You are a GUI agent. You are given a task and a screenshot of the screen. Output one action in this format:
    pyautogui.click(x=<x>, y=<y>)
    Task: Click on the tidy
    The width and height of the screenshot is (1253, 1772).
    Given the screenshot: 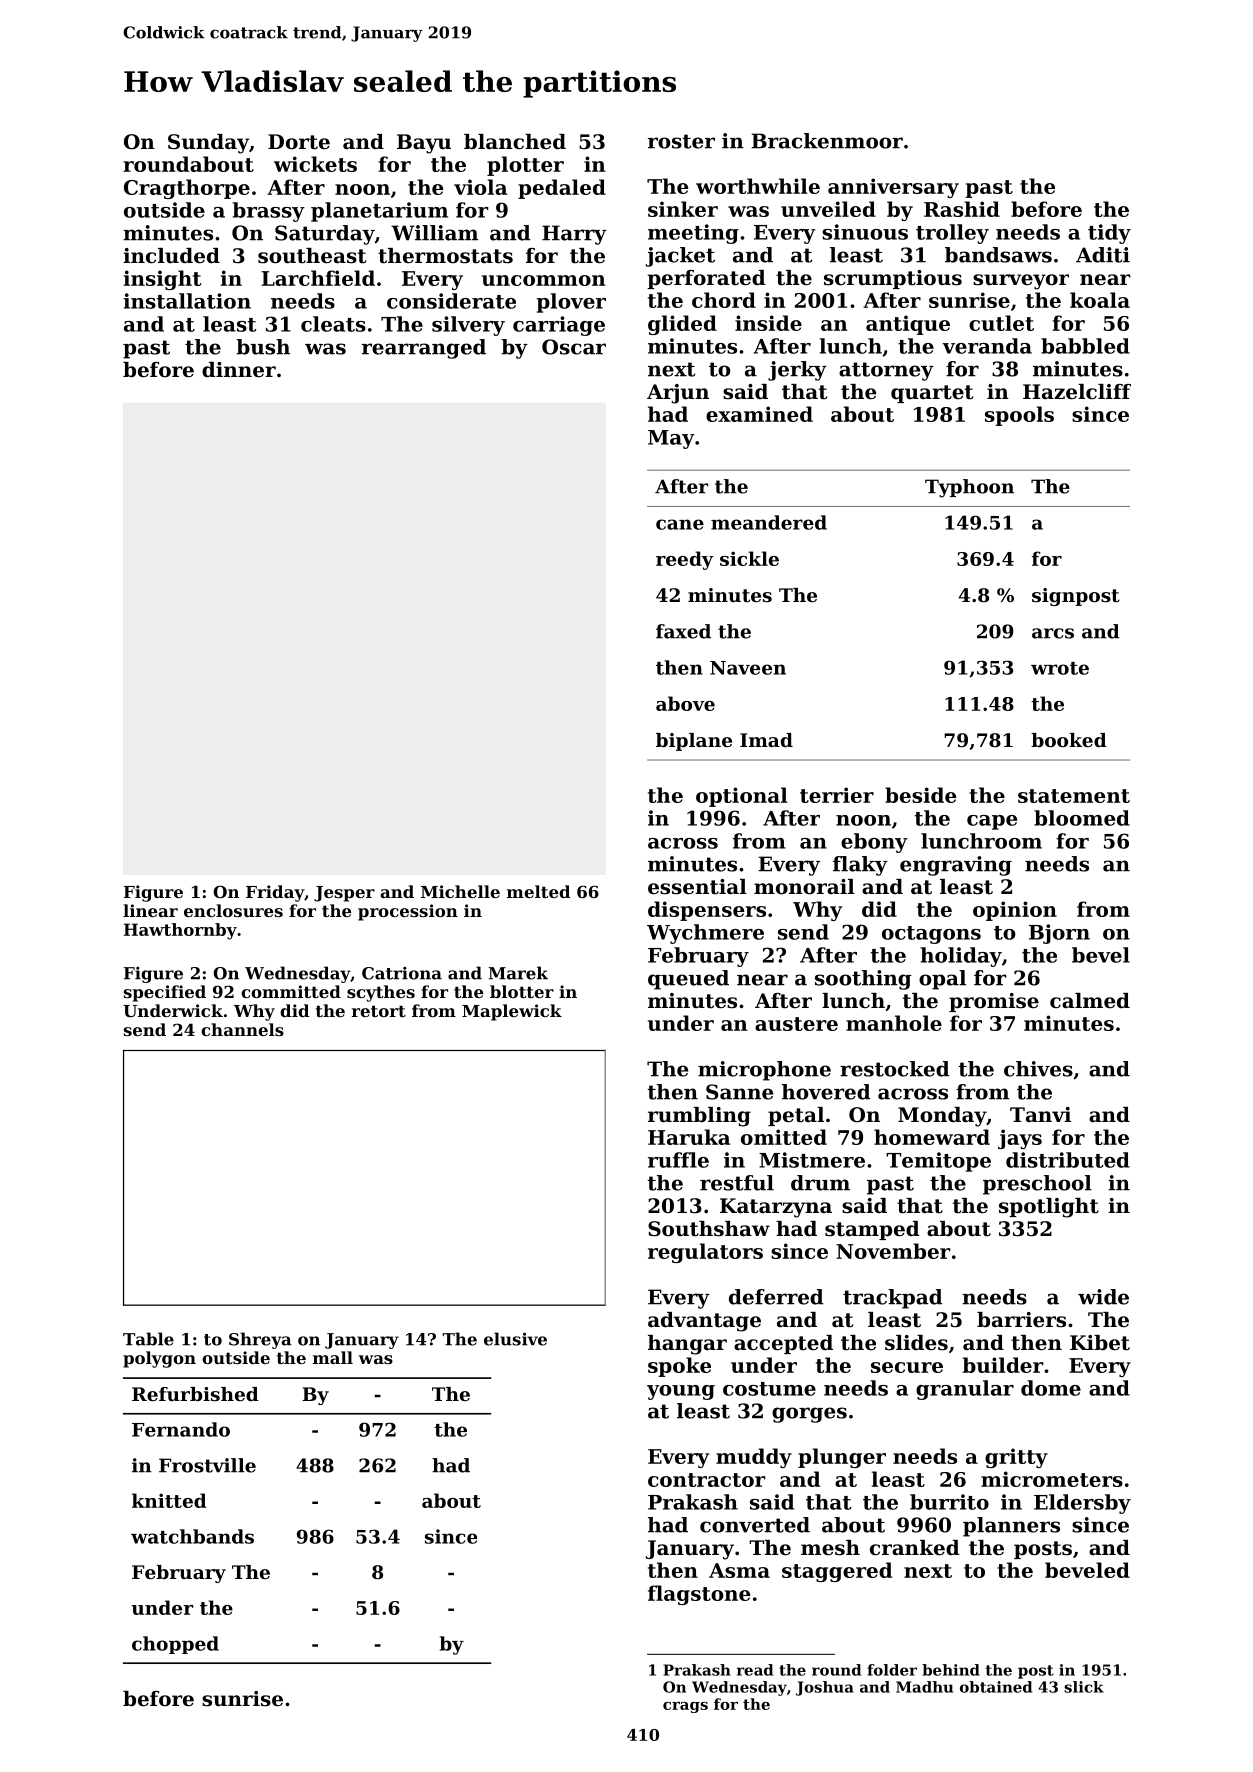 What is the action you would take?
    pyautogui.click(x=1109, y=234)
